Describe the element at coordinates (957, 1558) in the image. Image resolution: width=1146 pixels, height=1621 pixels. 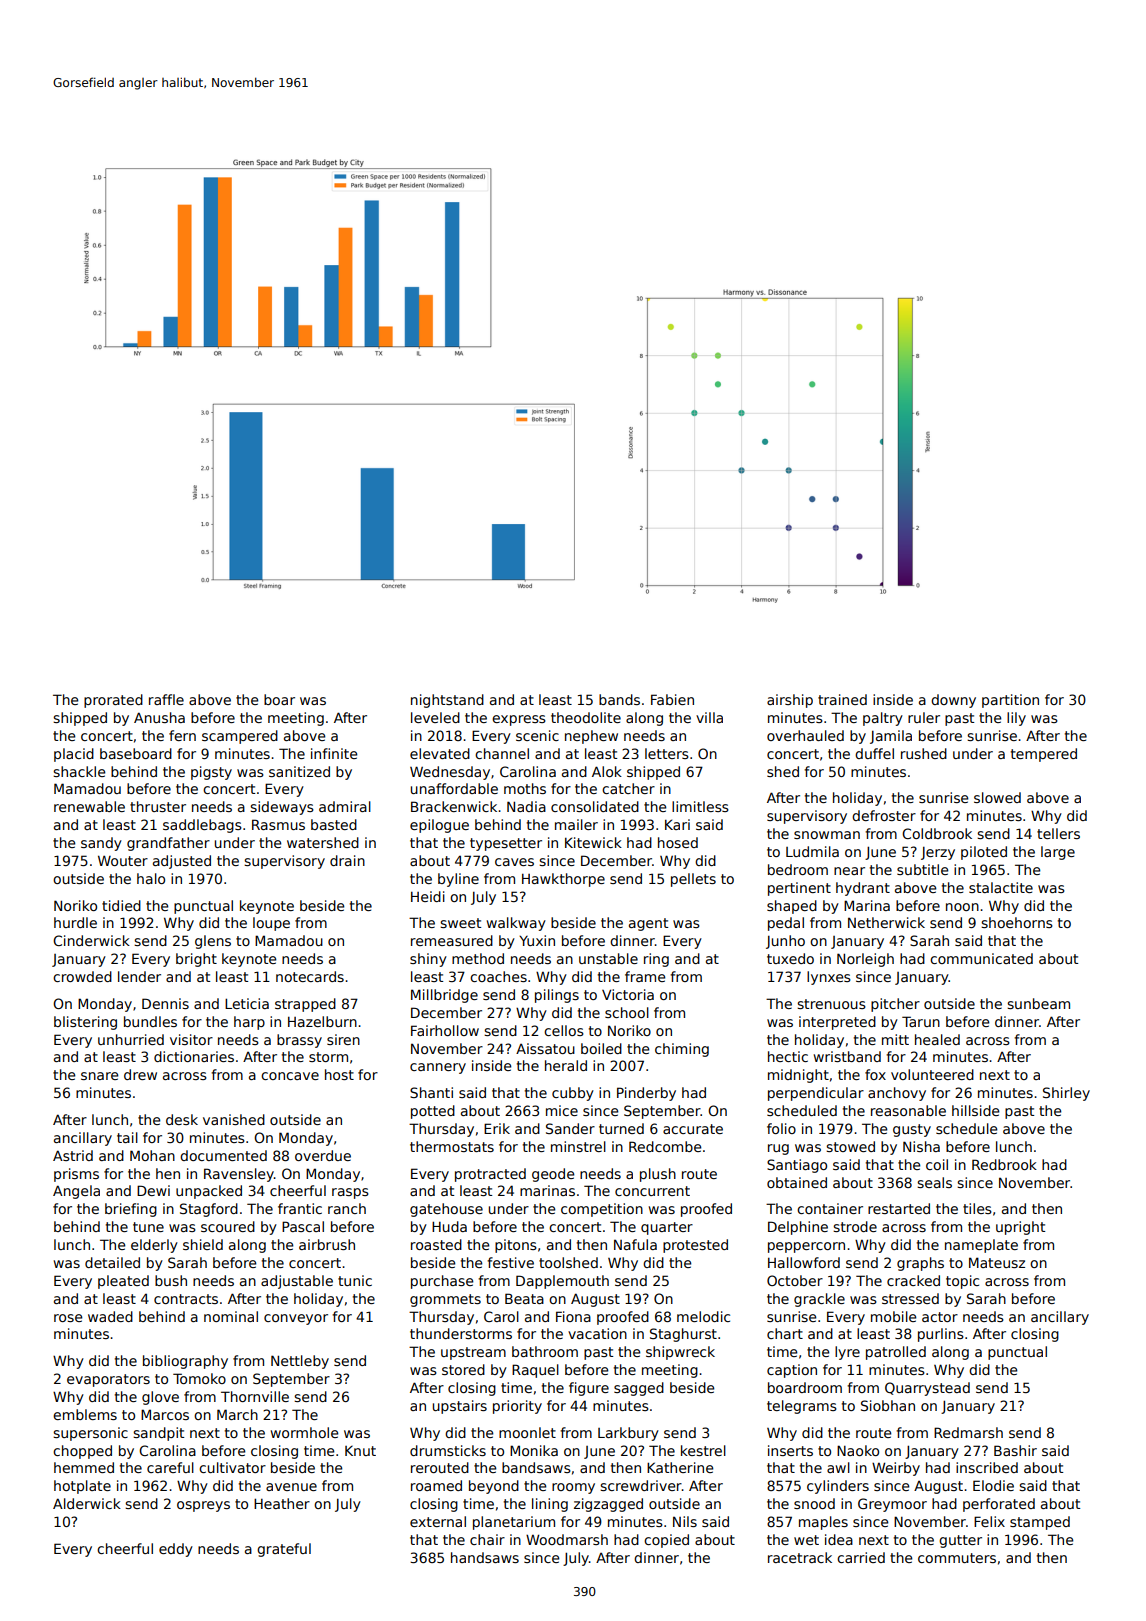
I see `commuters` at that location.
